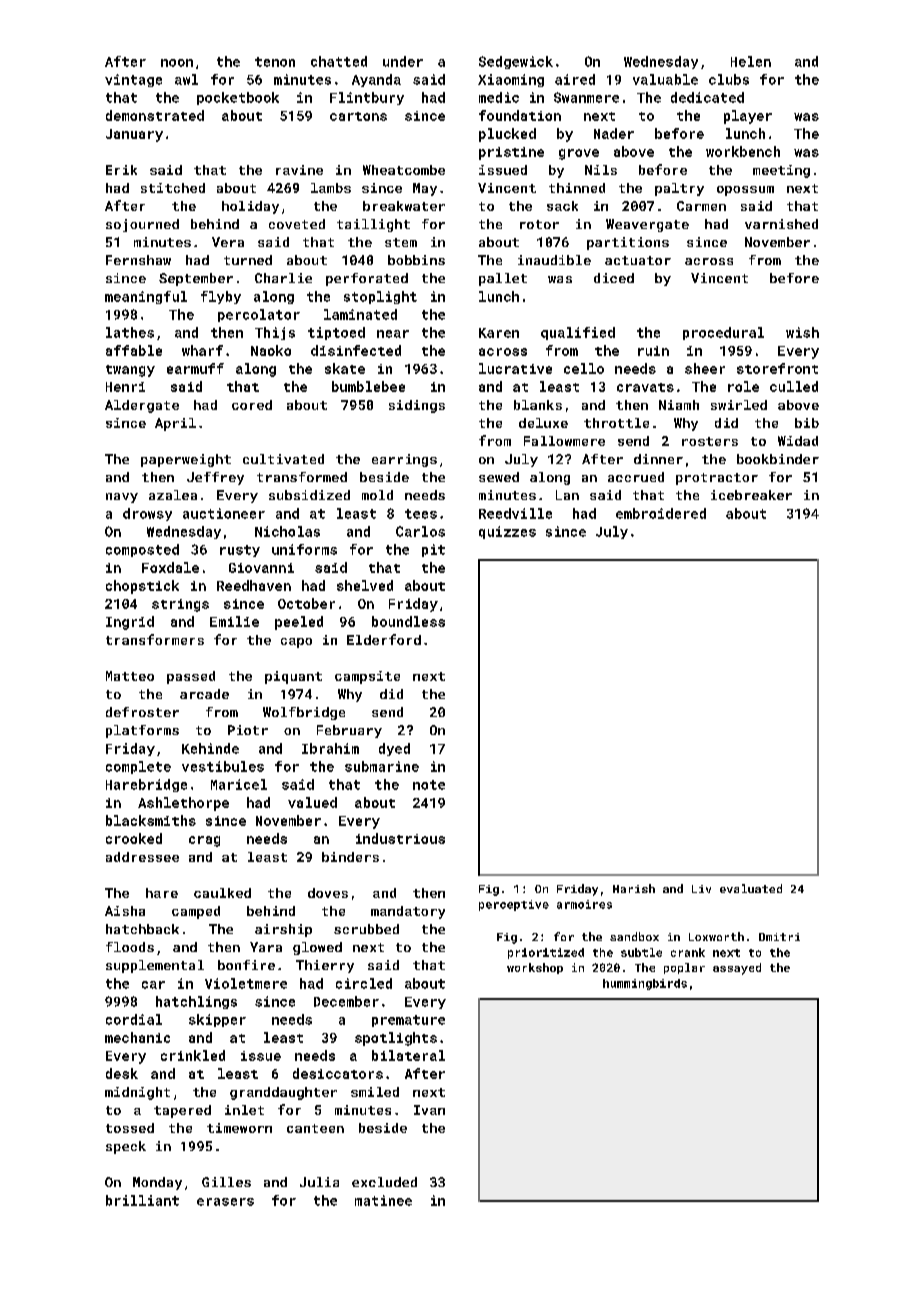 This screenshot has width=924, height=1314. Describe the element at coordinates (186, 460) in the screenshot. I see `paperweight` at that location.
